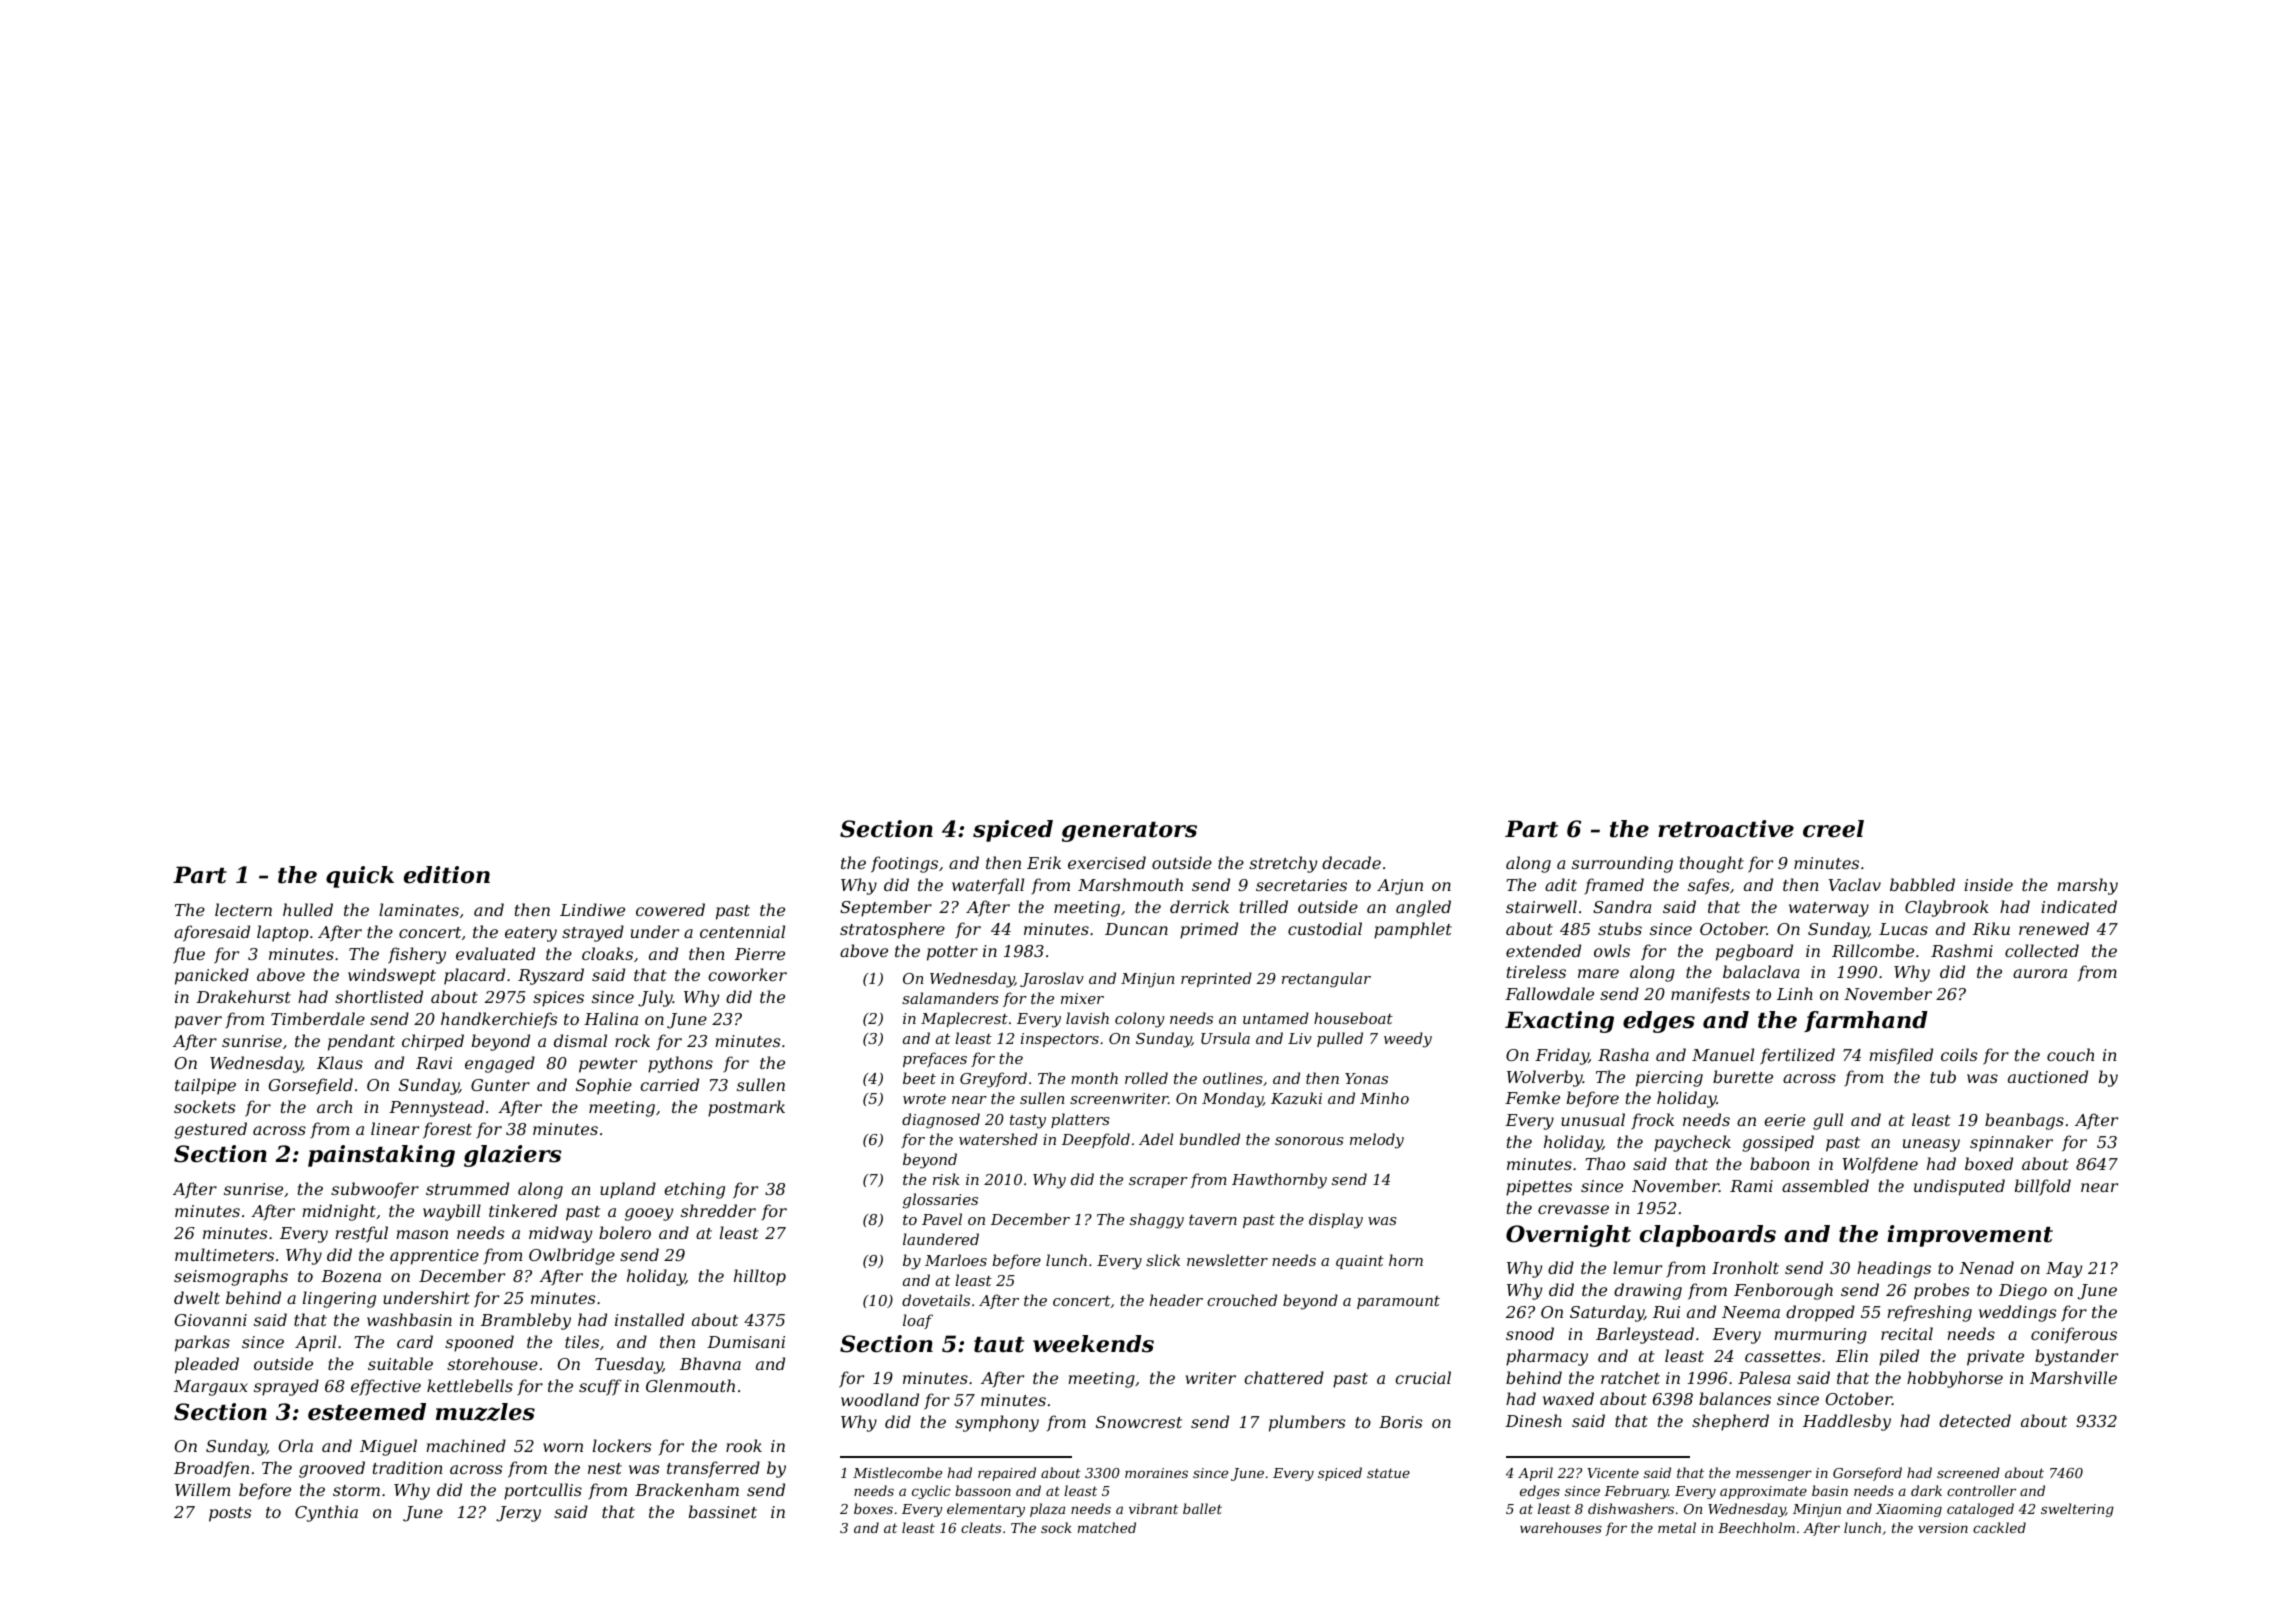 This document has width=2292, height=1620. I want to click on matched, so click(1107, 1527).
